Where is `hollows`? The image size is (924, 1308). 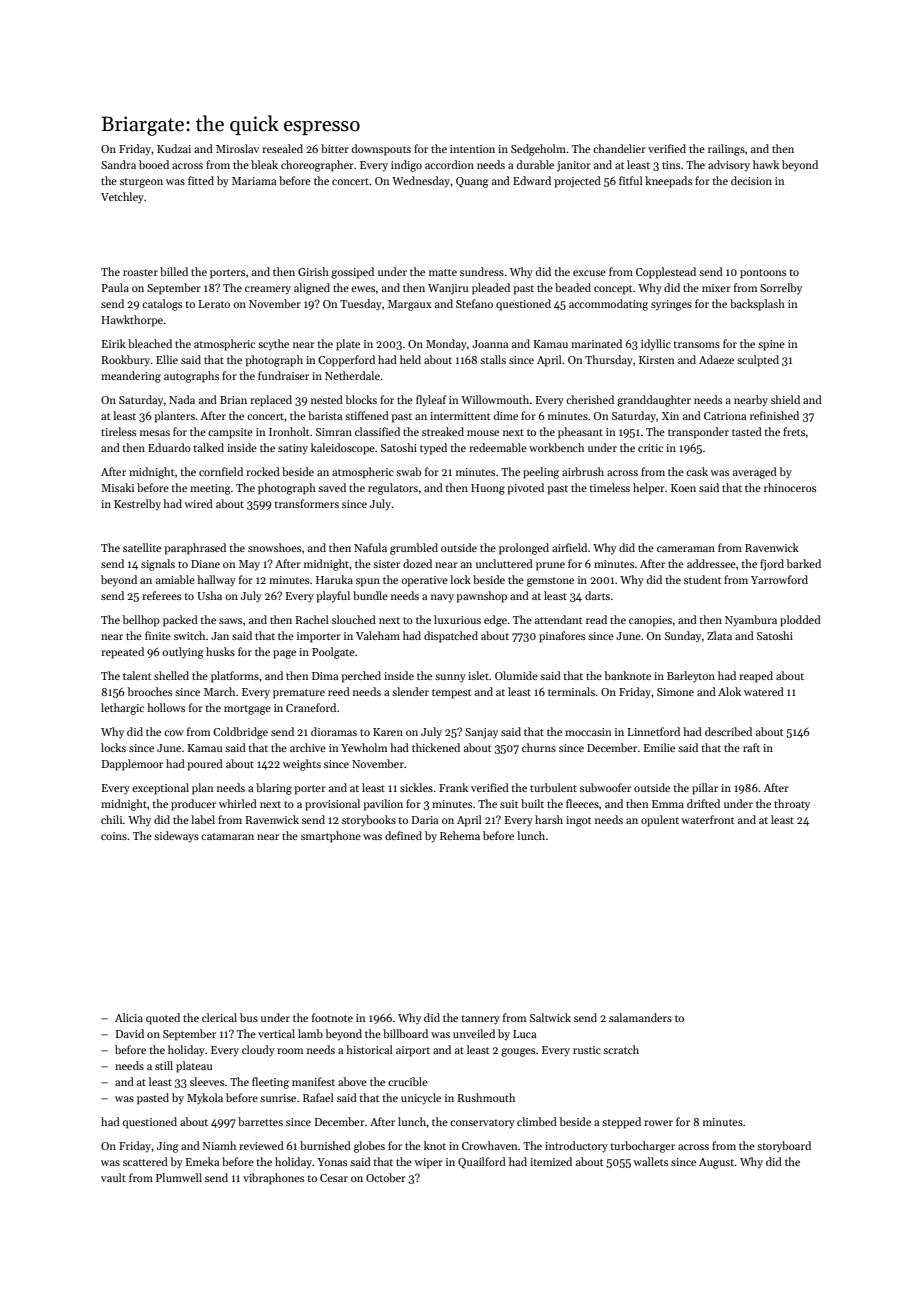 hollows is located at coordinates (166, 707).
